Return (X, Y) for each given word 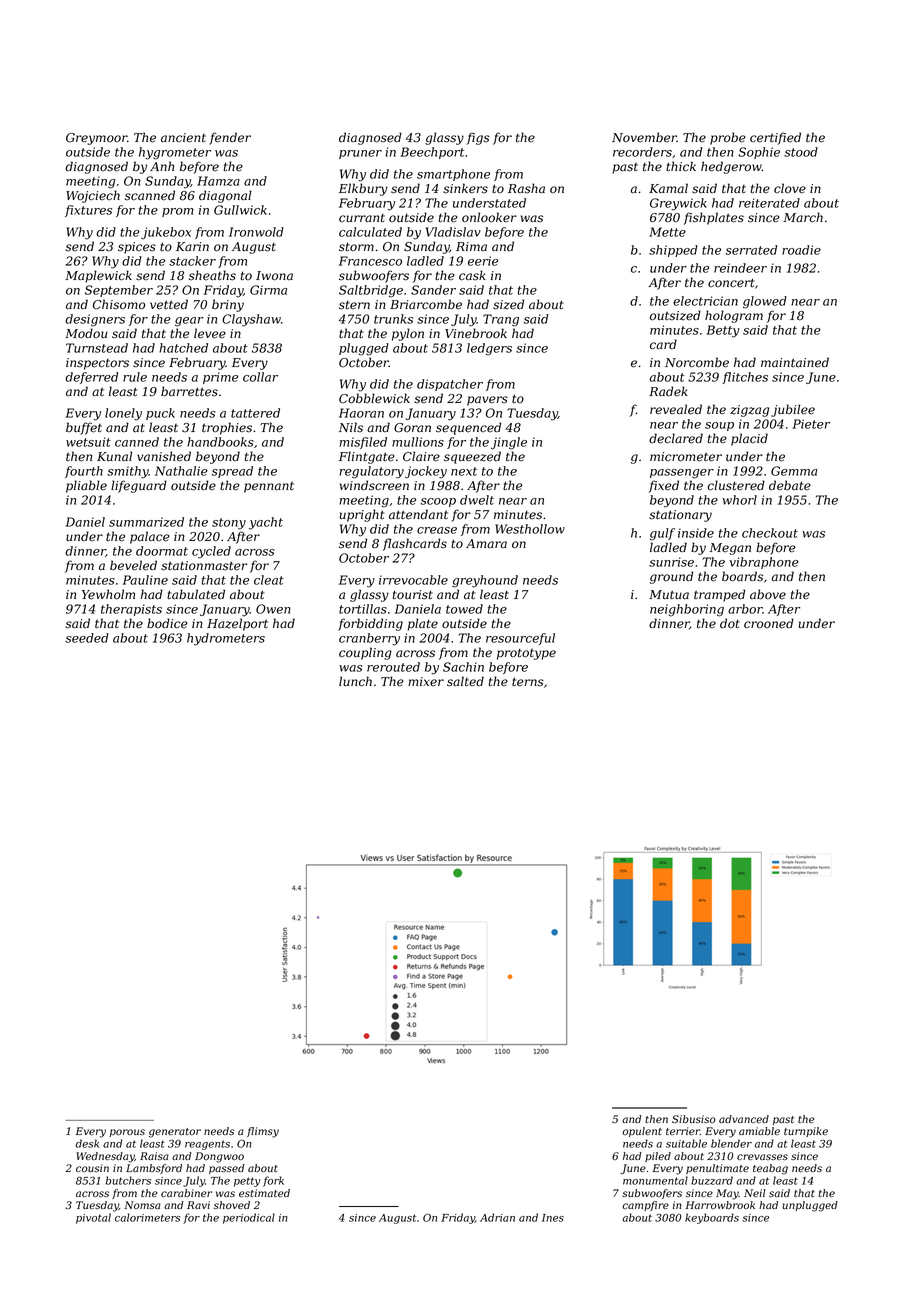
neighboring (687, 610)
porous (127, 1133)
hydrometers (226, 639)
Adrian (497, 1217)
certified (775, 138)
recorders (642, 152)
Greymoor (96, 139)
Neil (755, 1193)
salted (465, 681)
